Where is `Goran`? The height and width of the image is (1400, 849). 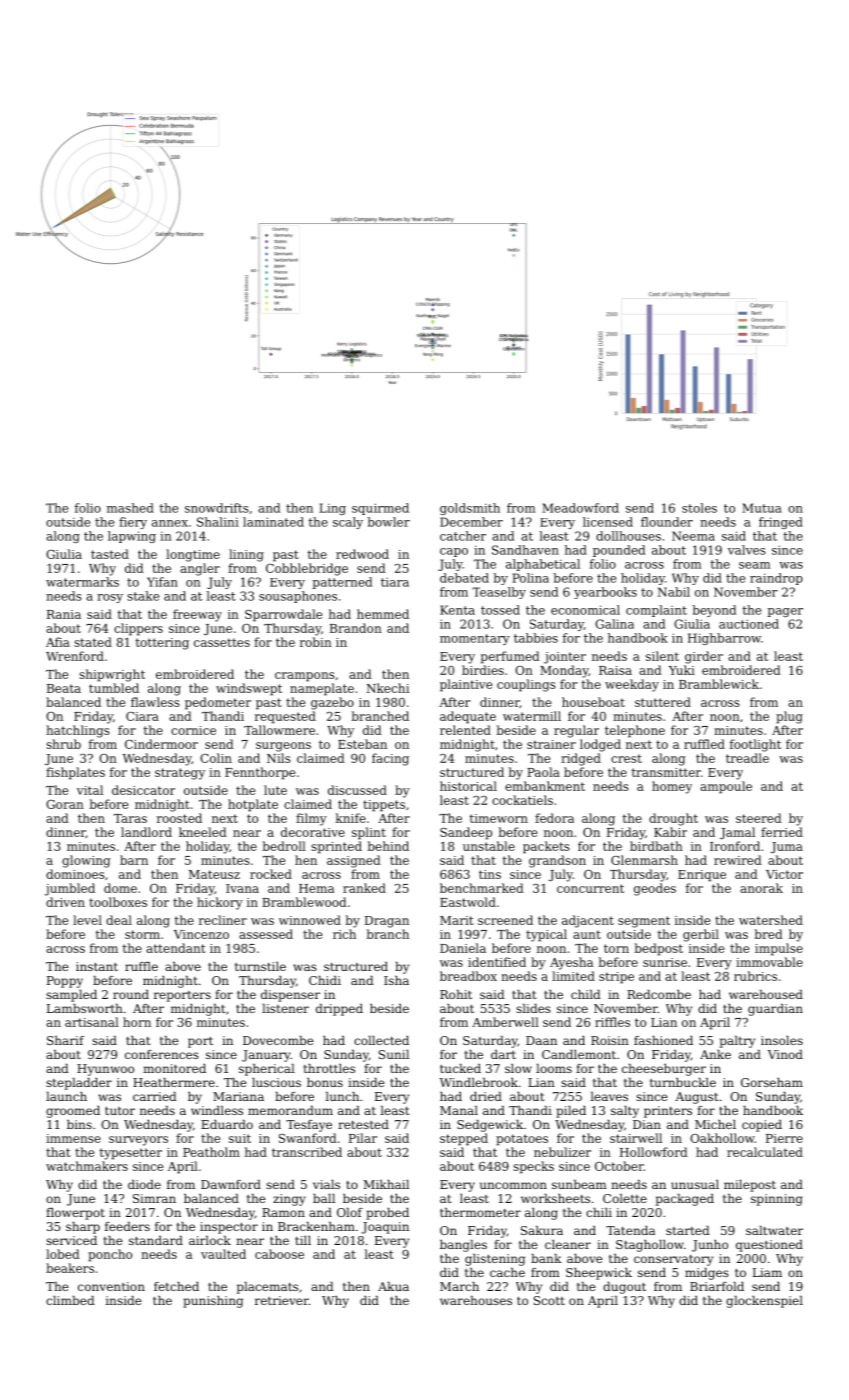 Goran is located at coordinates (65, 804).
